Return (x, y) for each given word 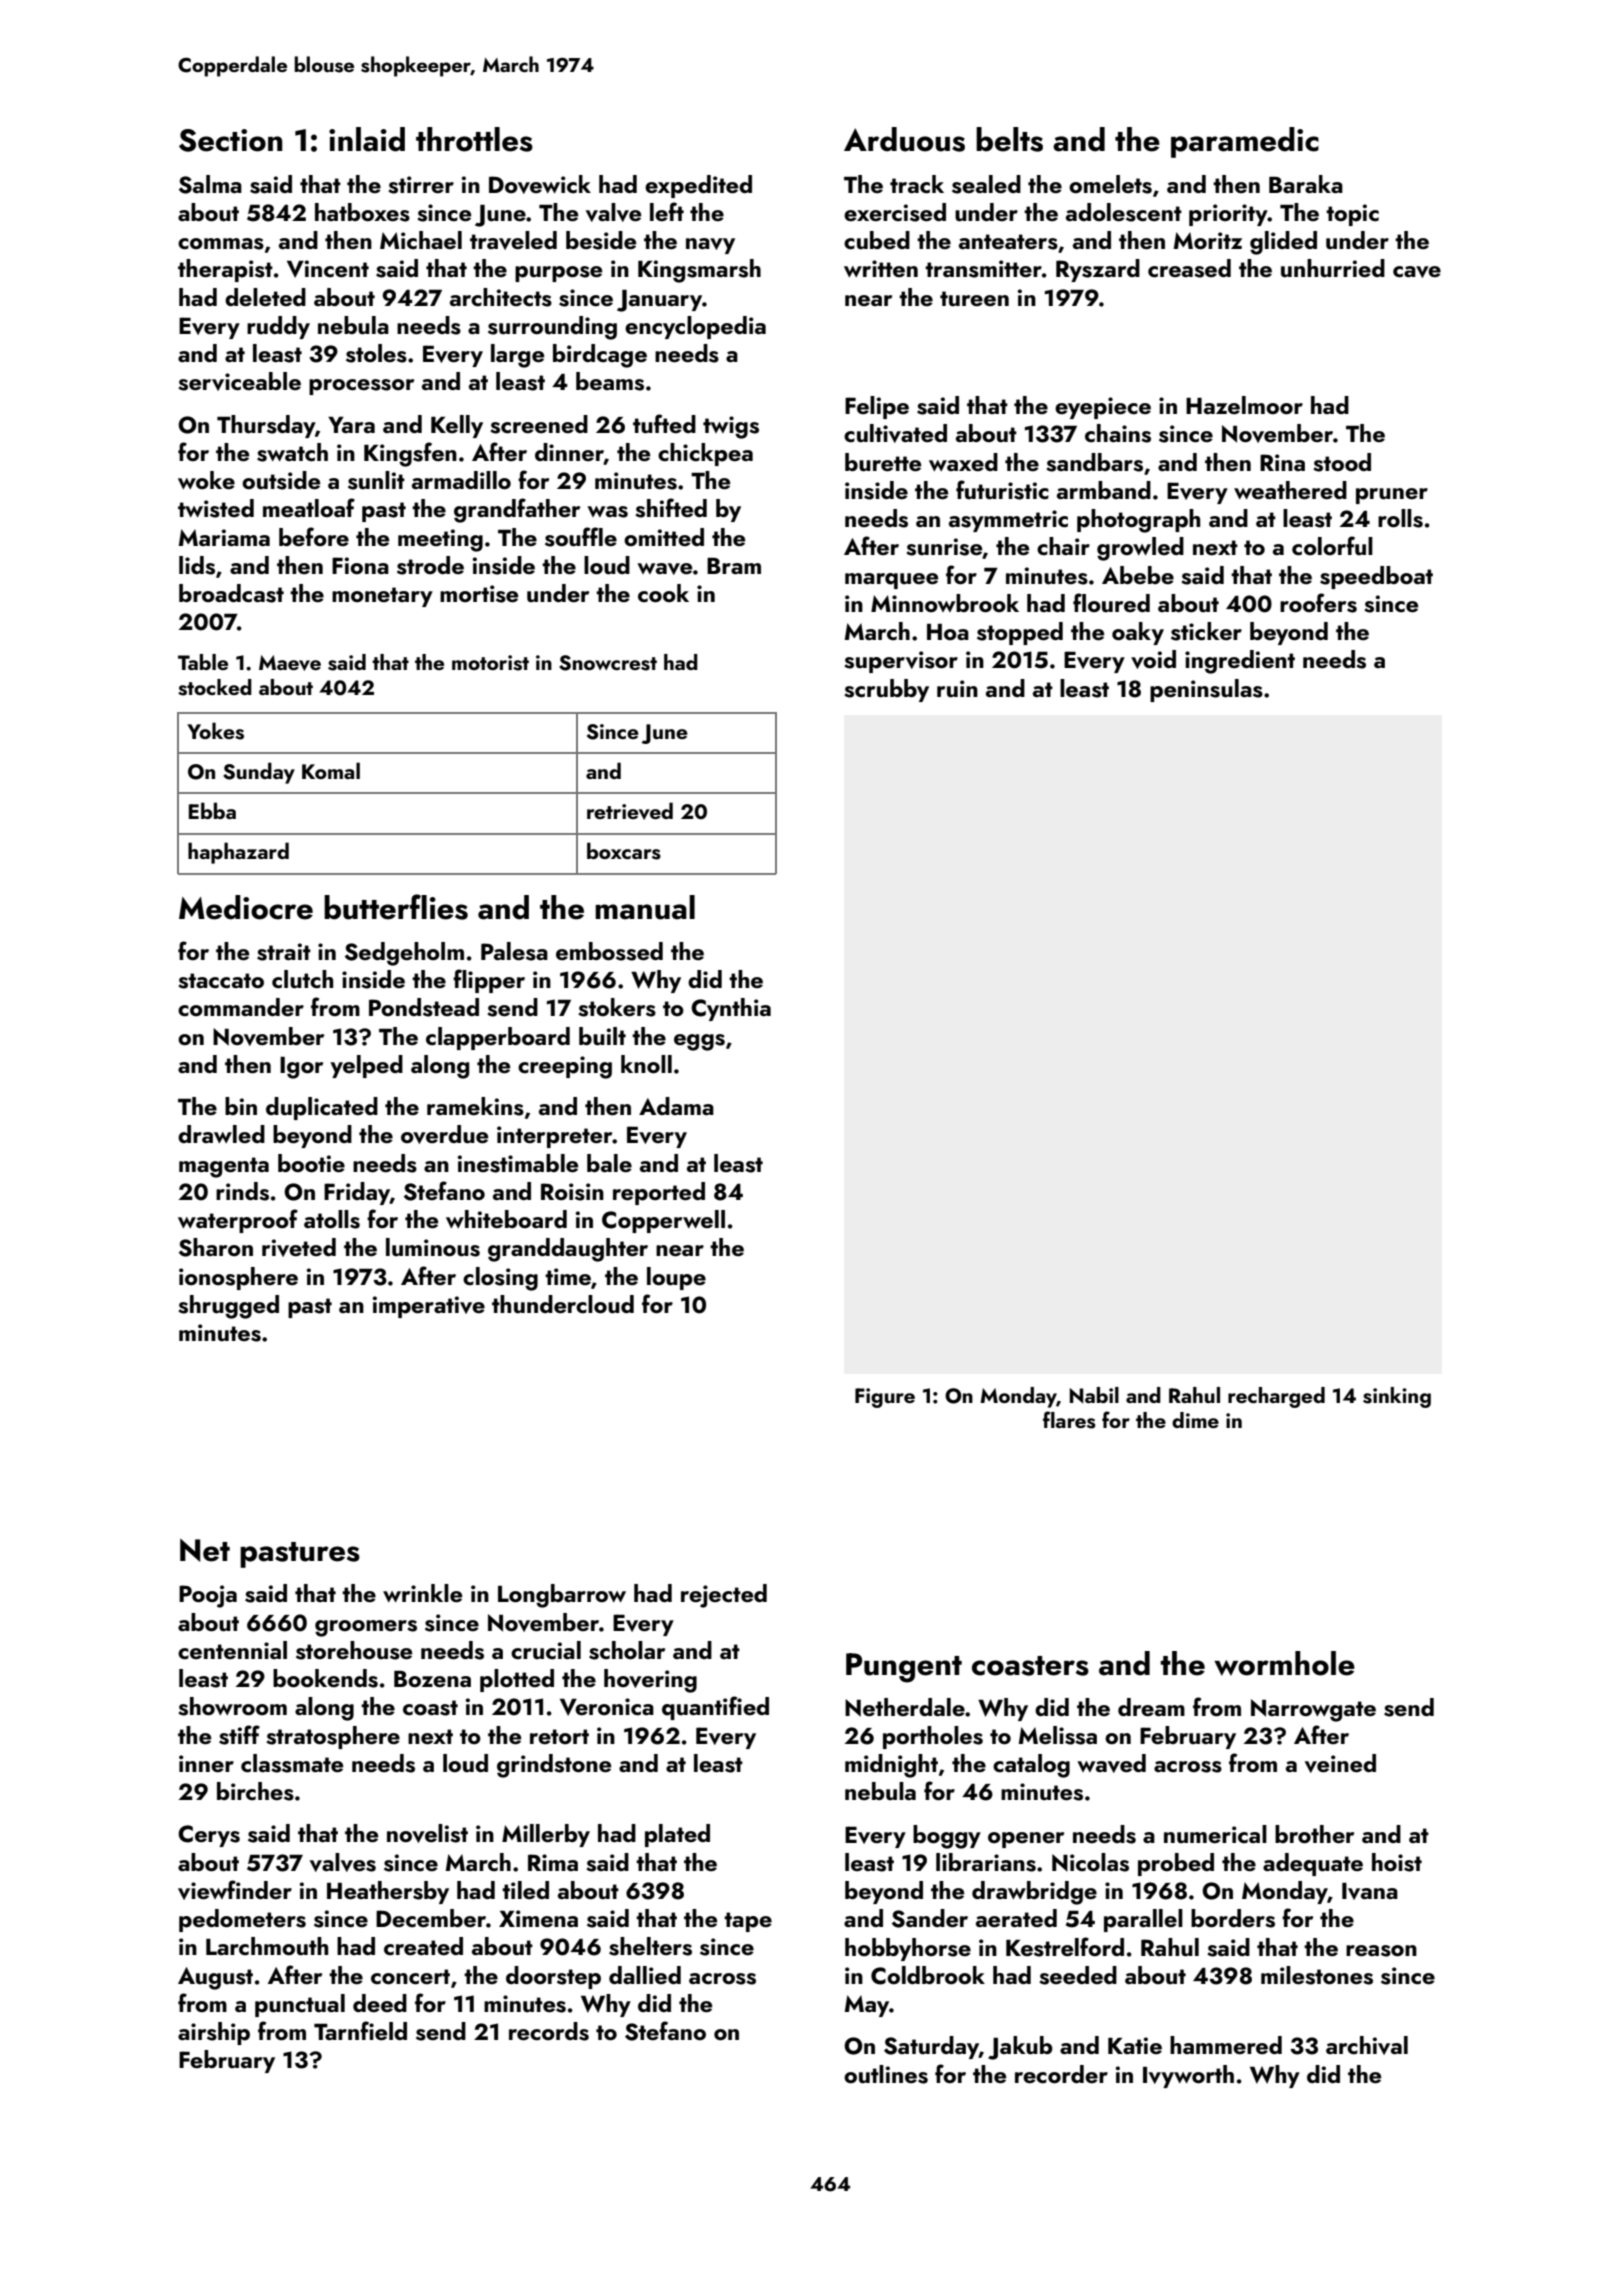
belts (1009, 139)
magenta (224, 1167)
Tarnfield (360, 2030)
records (549, 2031)
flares (1069, 1420)
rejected (724, 1596)
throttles (474, 139)
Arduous (904, 139)
